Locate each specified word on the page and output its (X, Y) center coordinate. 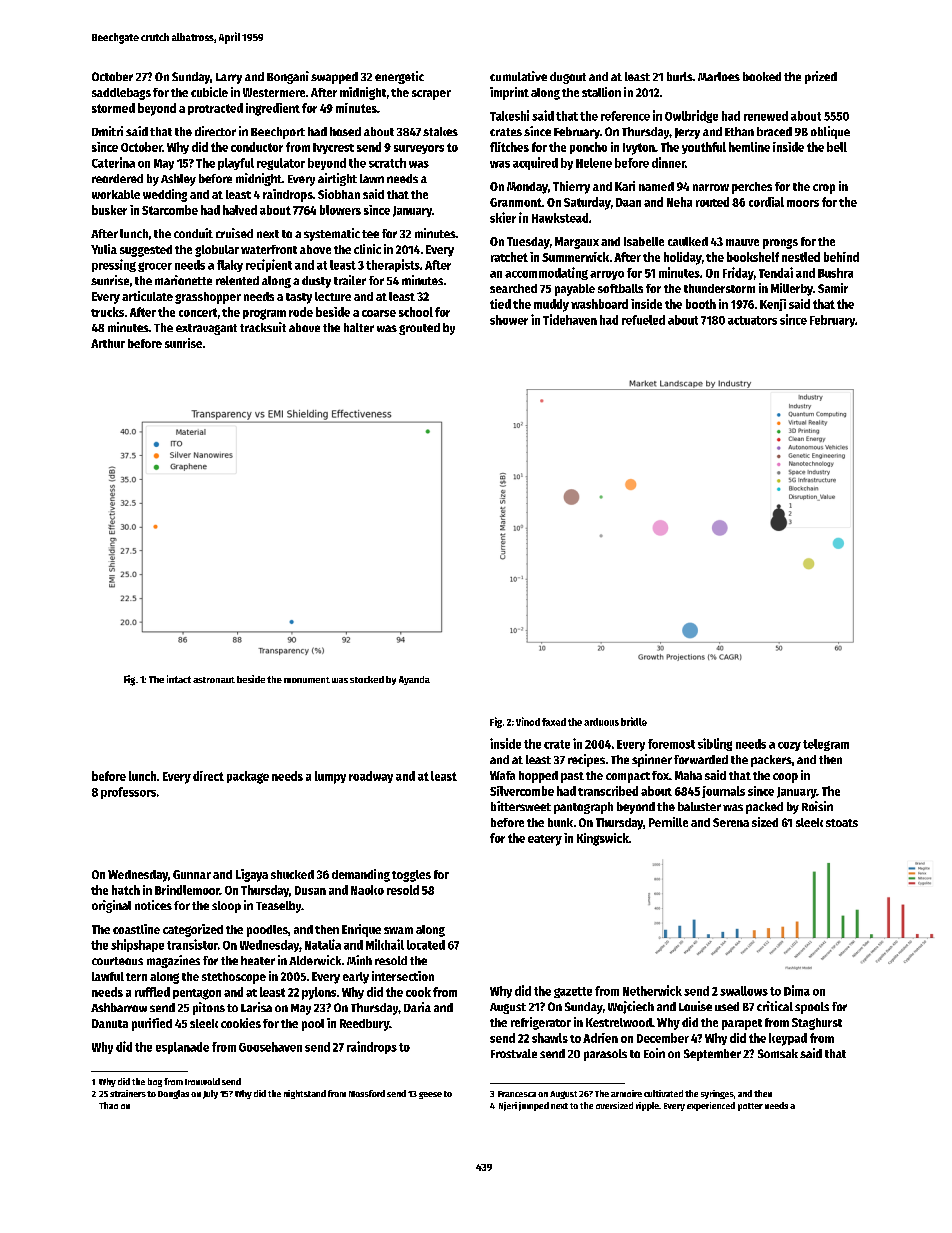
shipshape (137, 945)
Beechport (278, 133)
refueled (643, 320)
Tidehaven (570, 319)
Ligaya (252, 875)
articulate (147, 296)
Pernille (668, 822)
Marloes (719, 76)
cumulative (518, 76)
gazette (573, 992)
